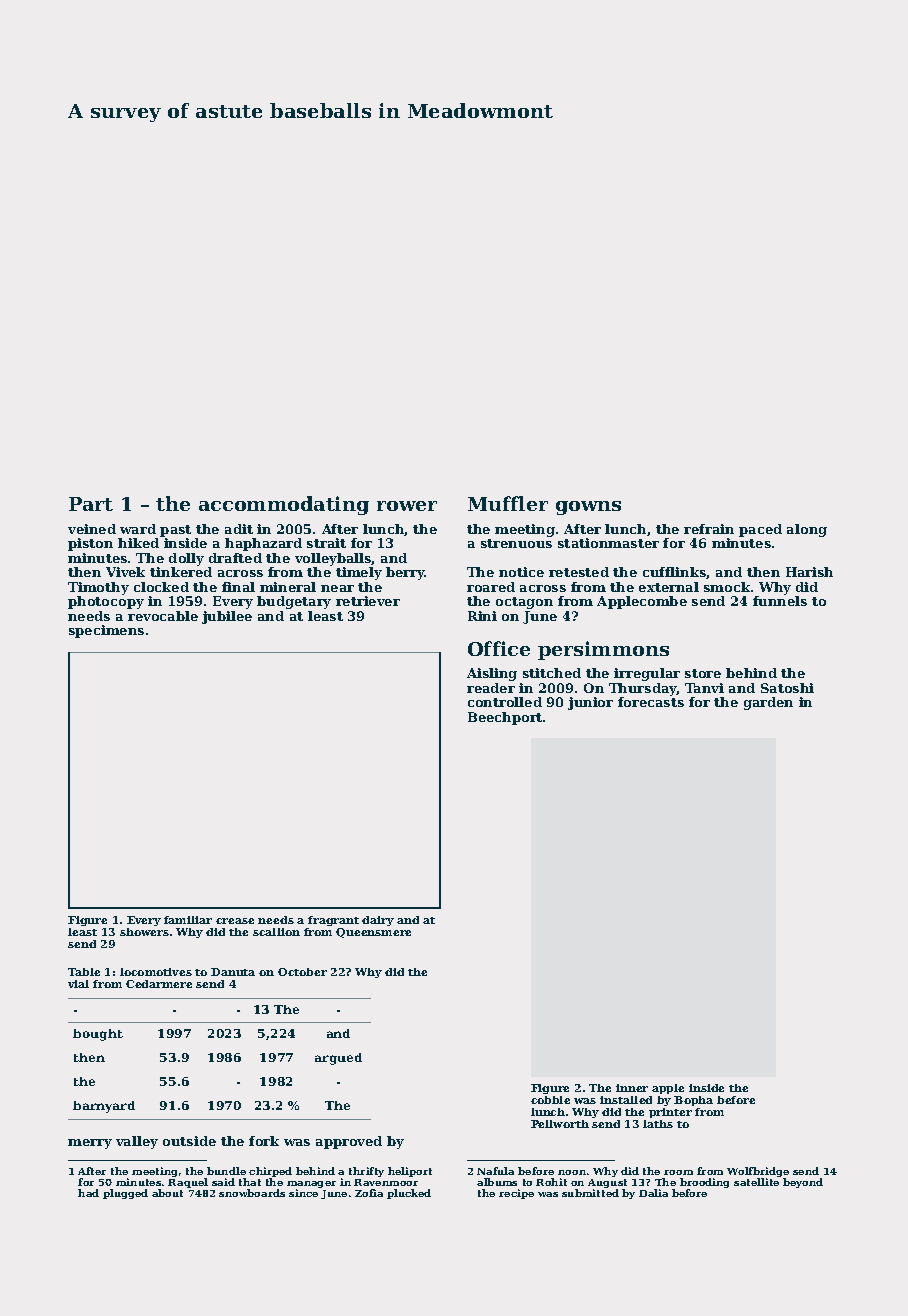 This page has height=1316, width=908. What do you see at coordinates (505, 718) in the page?
I see `Beechport` at bounding box center [505, 718].
